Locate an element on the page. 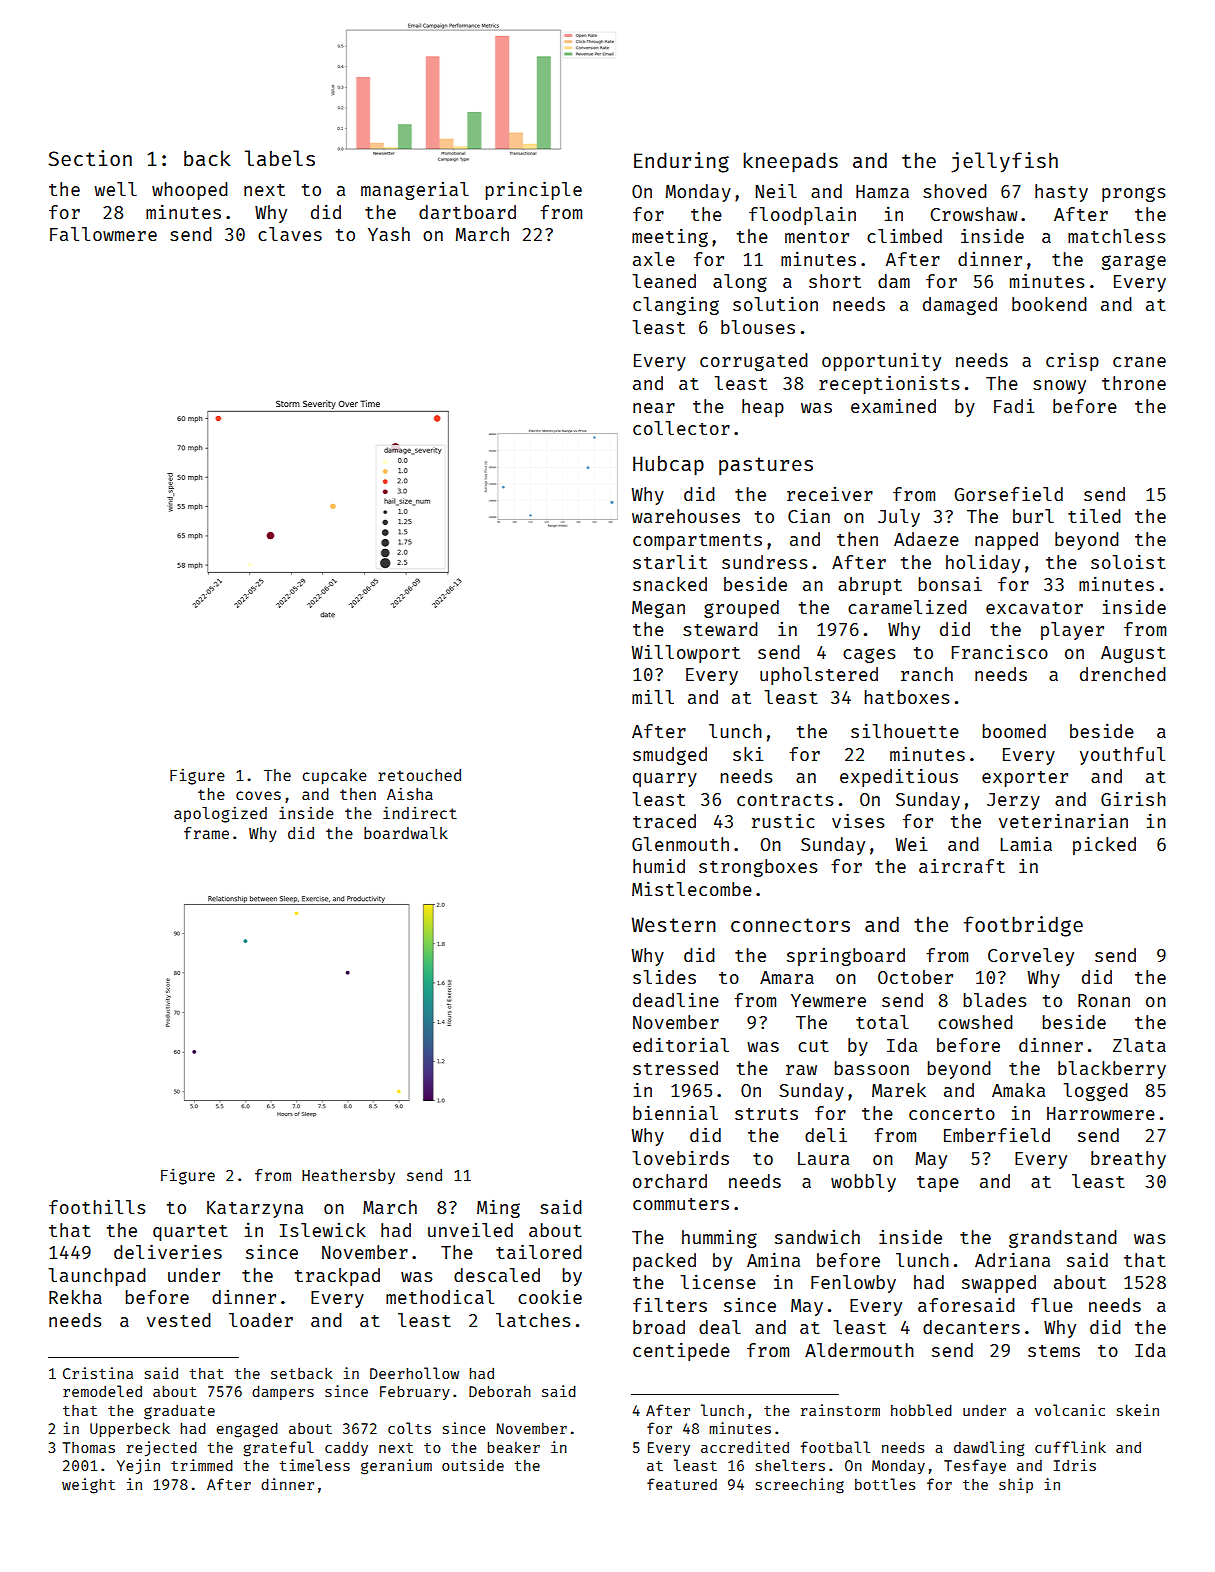 The width and height of the page is (1215, 1572). smudged is located at coordinates (670, 756).
